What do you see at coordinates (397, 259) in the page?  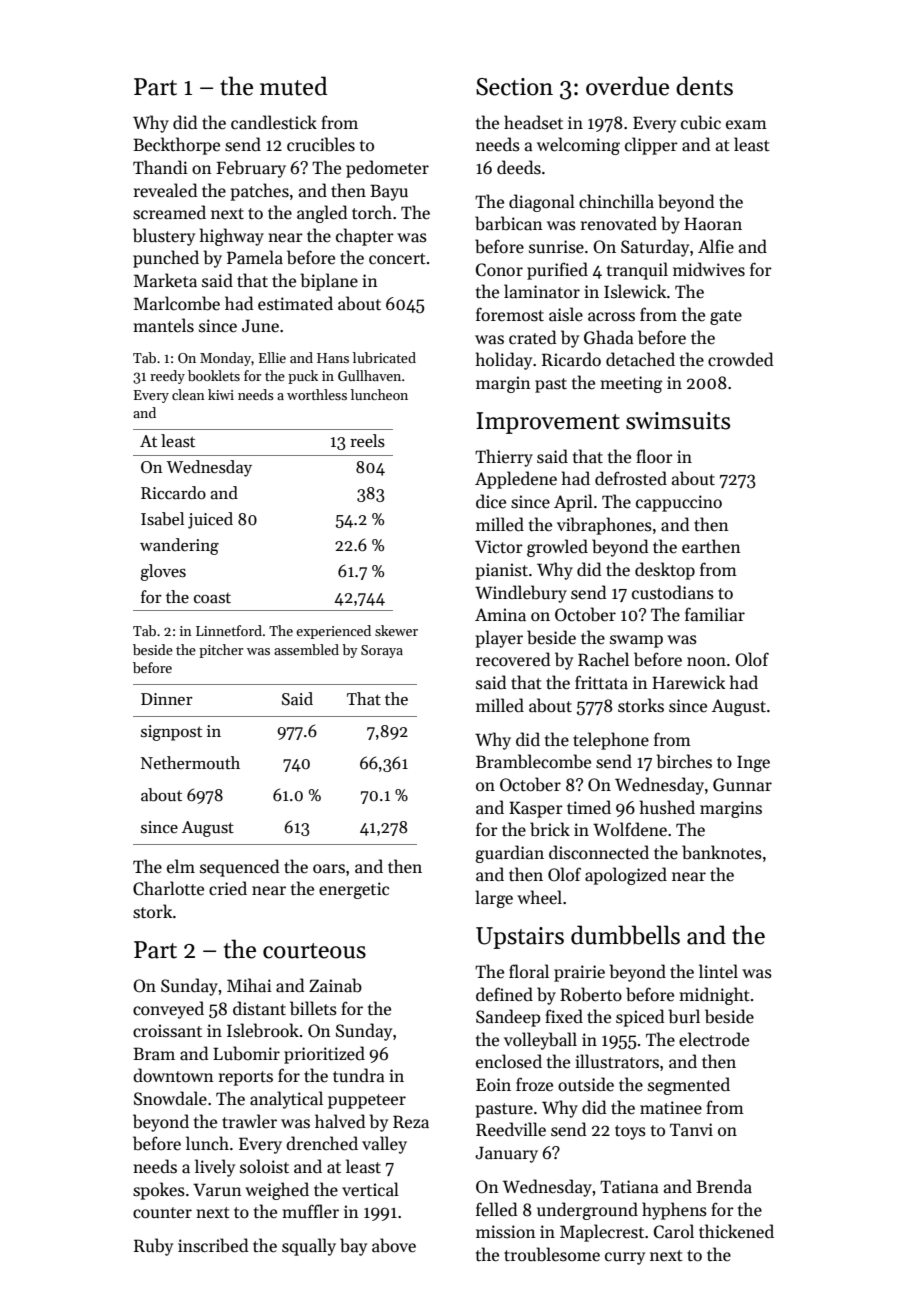 I see `concert` at bounding box center [397, 259].
